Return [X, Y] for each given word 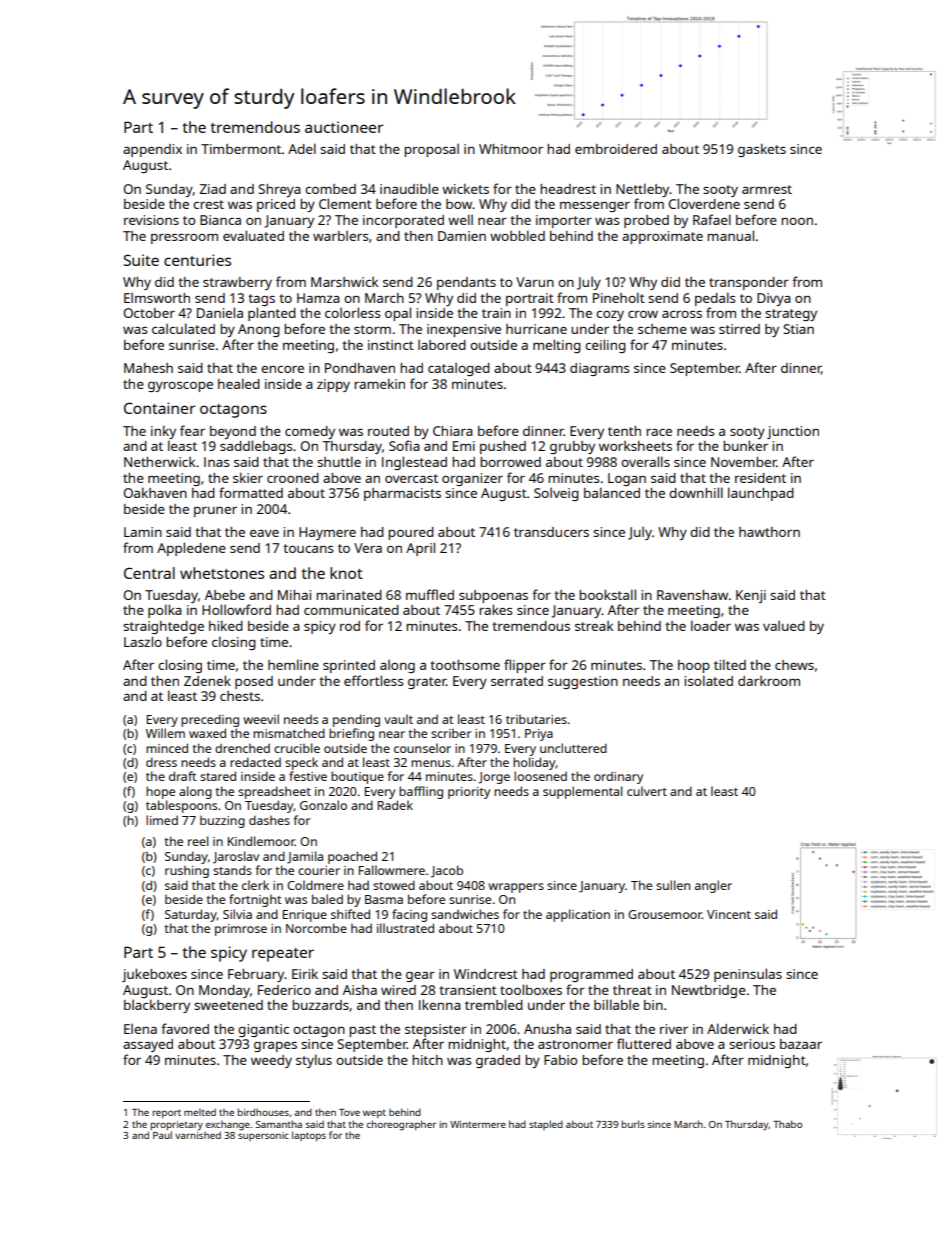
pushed [503, 447]
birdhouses [263, 1112]
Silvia [237, 914]
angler [713, 886]
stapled [546, 1125]
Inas [216, 462]
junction [793, 432]
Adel [302, 148]
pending [356, 720]
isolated [708, 680]
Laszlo [143, 641]
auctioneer [344, 127]
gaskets [762, 150]
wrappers [516, 888]
